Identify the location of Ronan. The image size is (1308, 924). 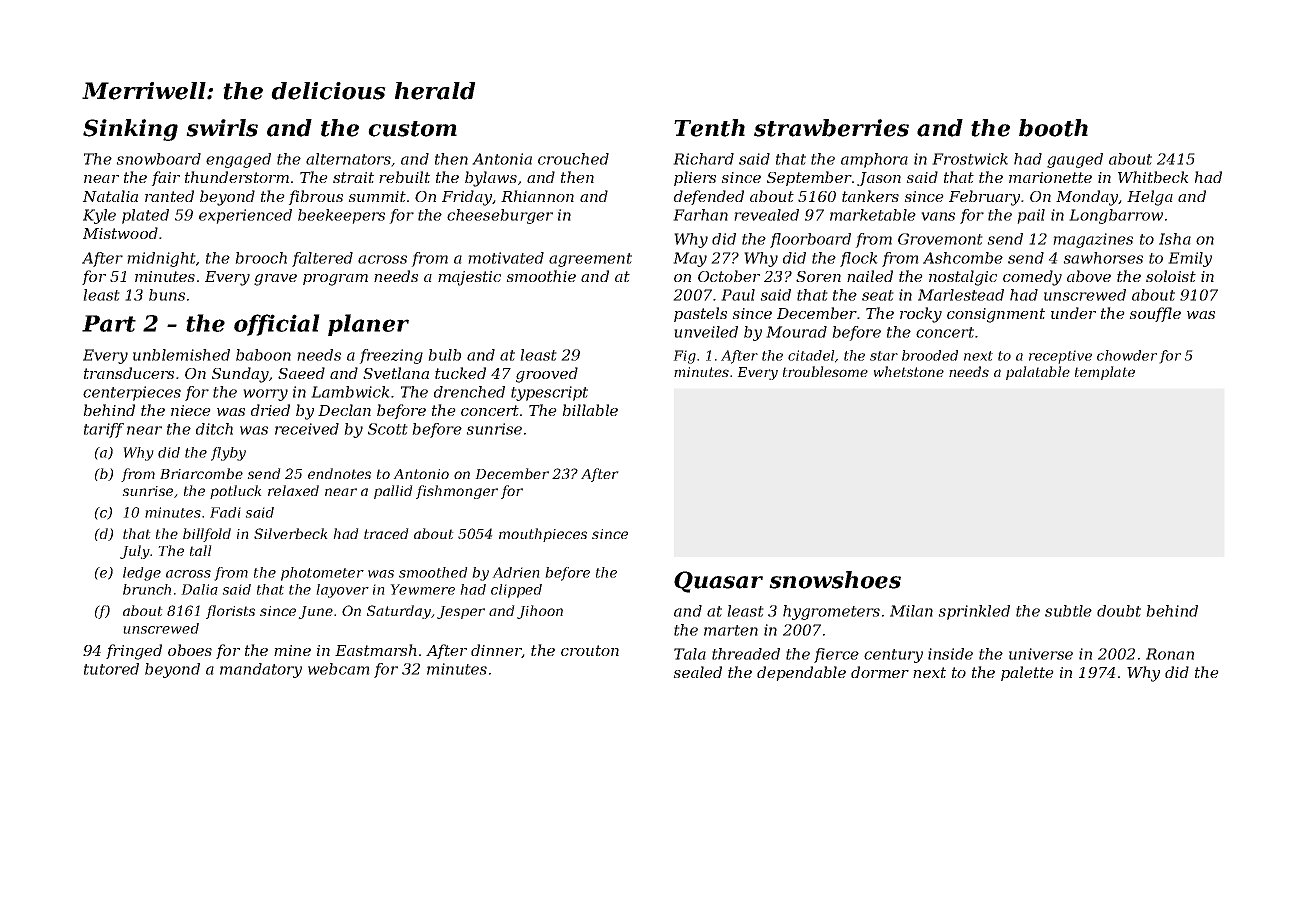
(1170, 654).
